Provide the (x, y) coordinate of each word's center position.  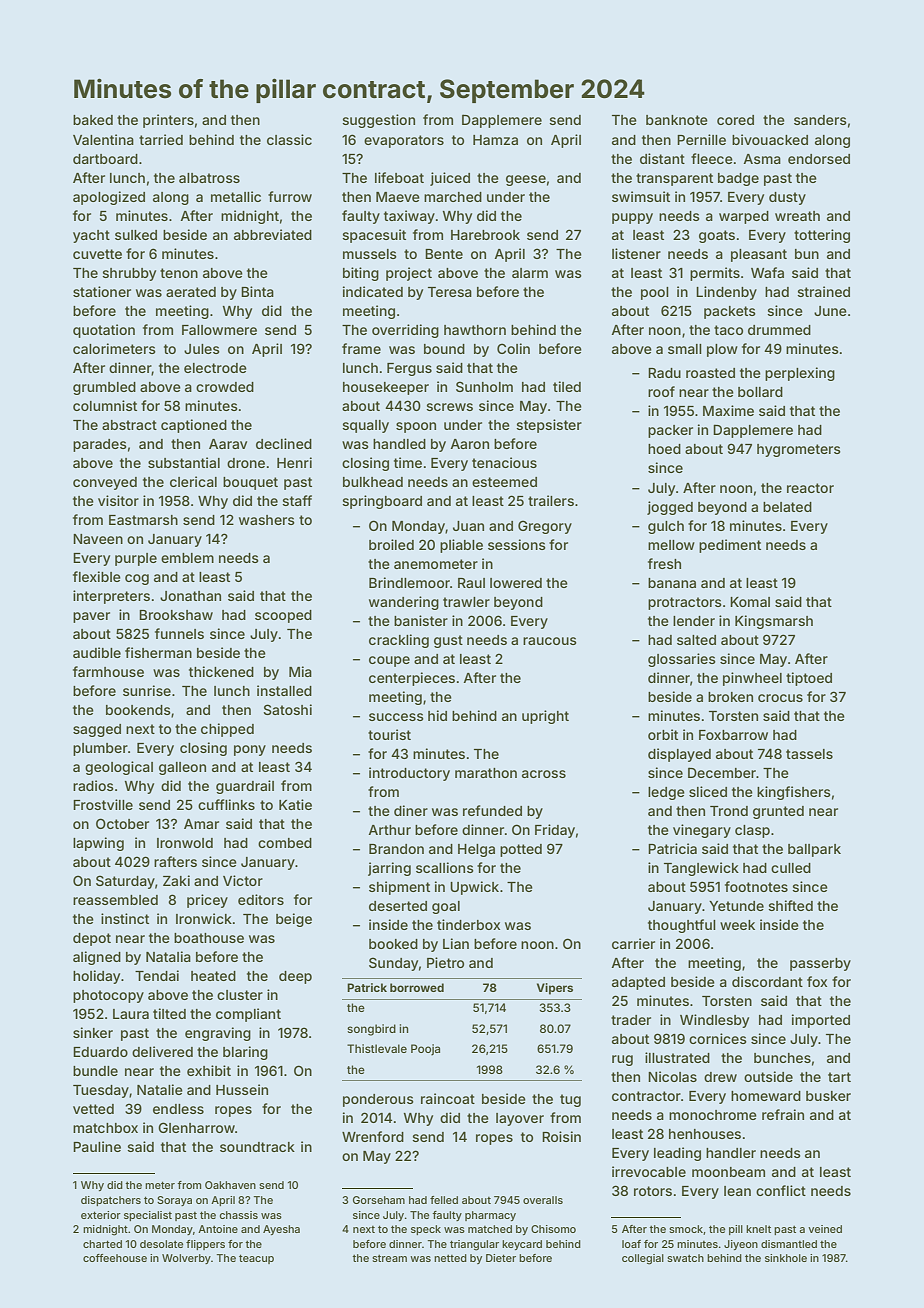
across (544, 774)
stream (389, 1258)
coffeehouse (115, 1258)
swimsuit (641, 196)
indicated (373, 291)
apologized (109, 198)
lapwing (98, 844)
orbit (663, 734)
